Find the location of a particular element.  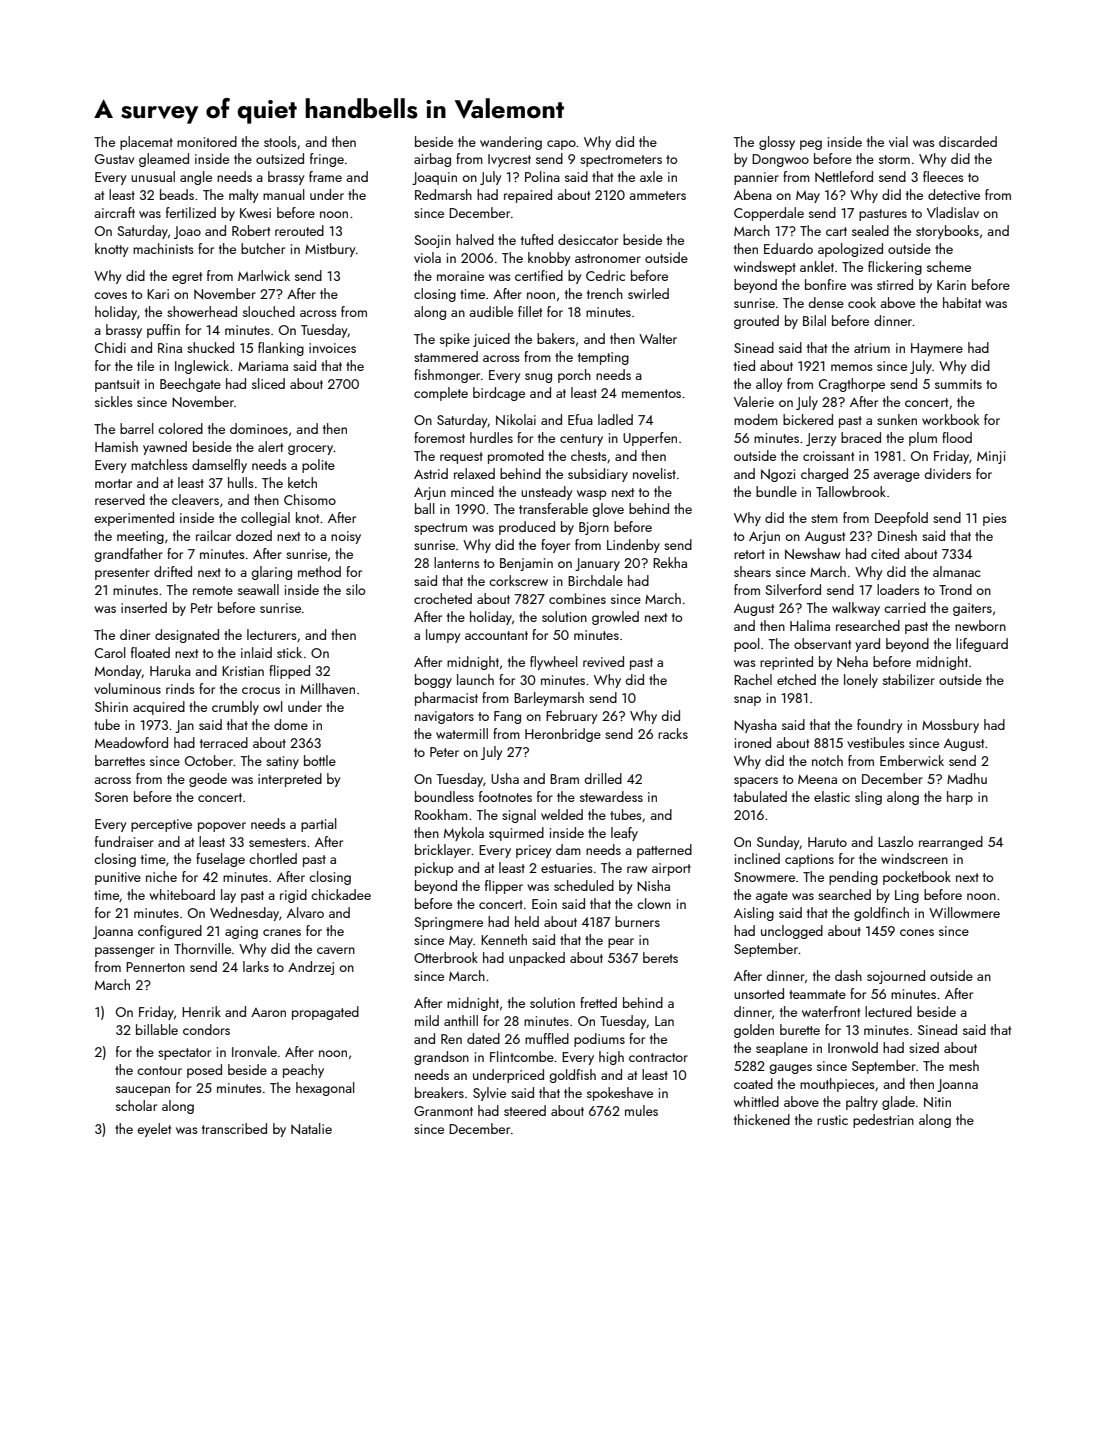

eyelet is located at coordinates (154, 1130).
